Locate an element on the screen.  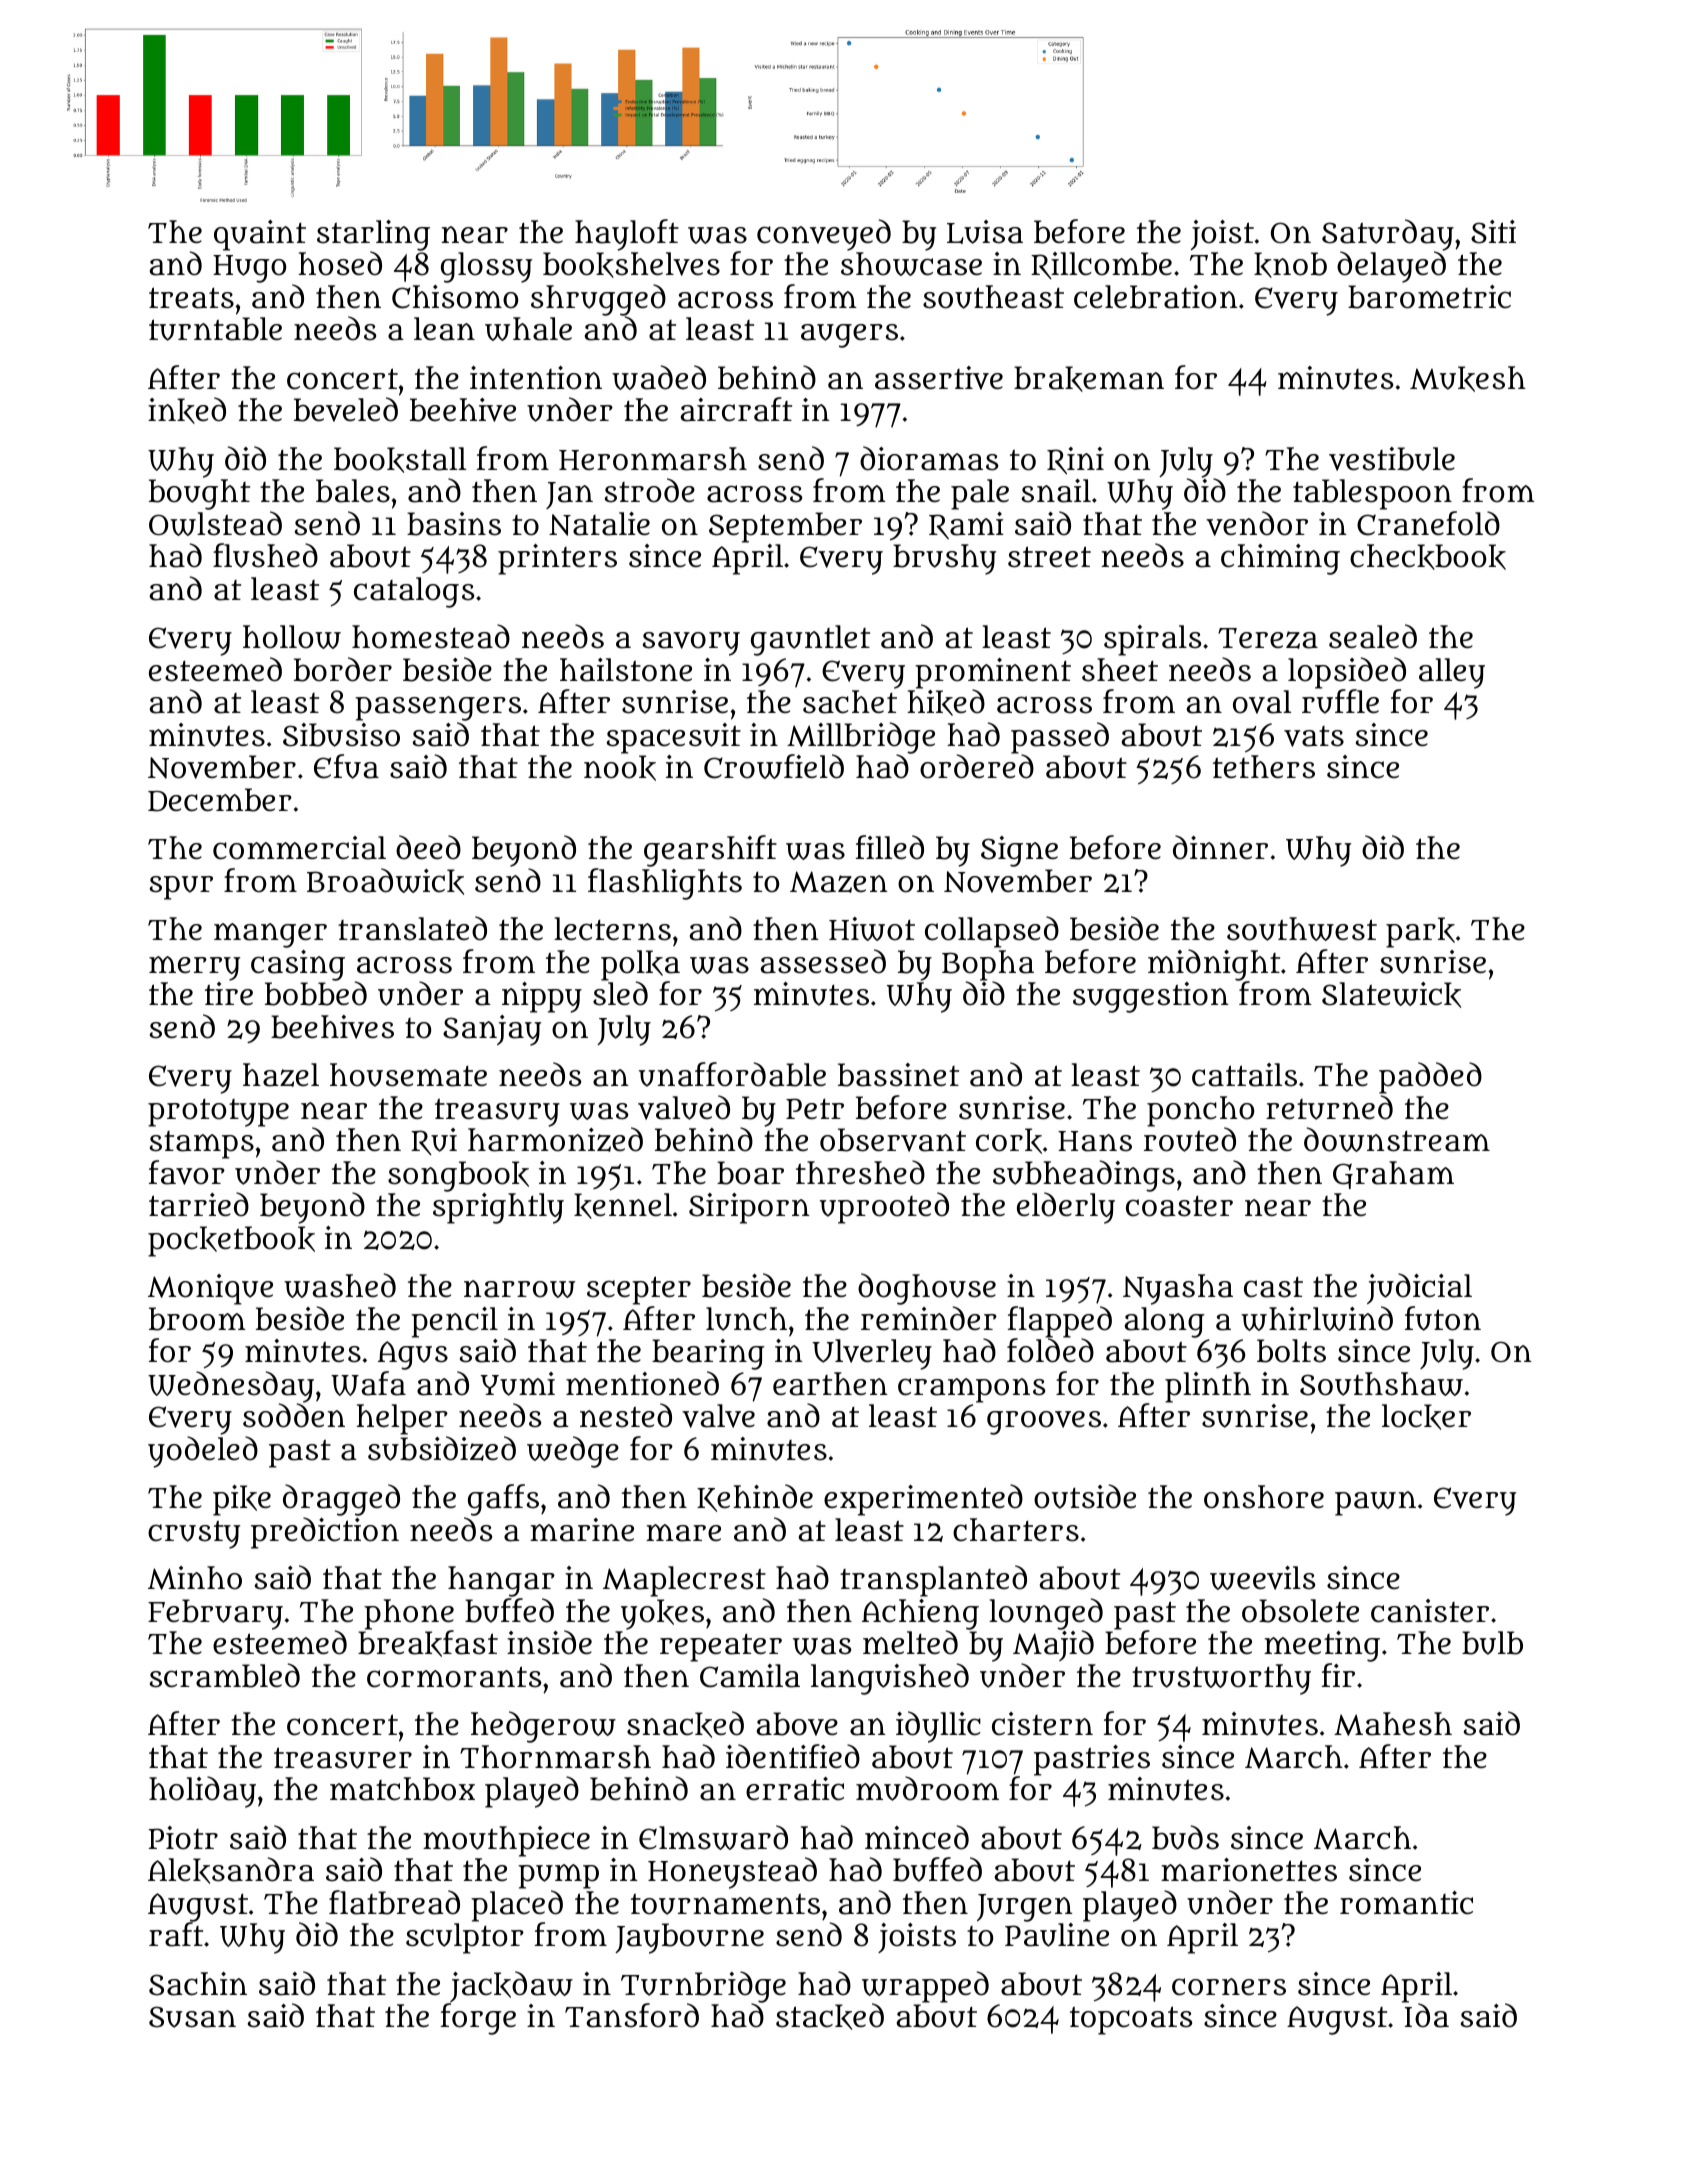
hosed is located at coordinates (340, 263).
